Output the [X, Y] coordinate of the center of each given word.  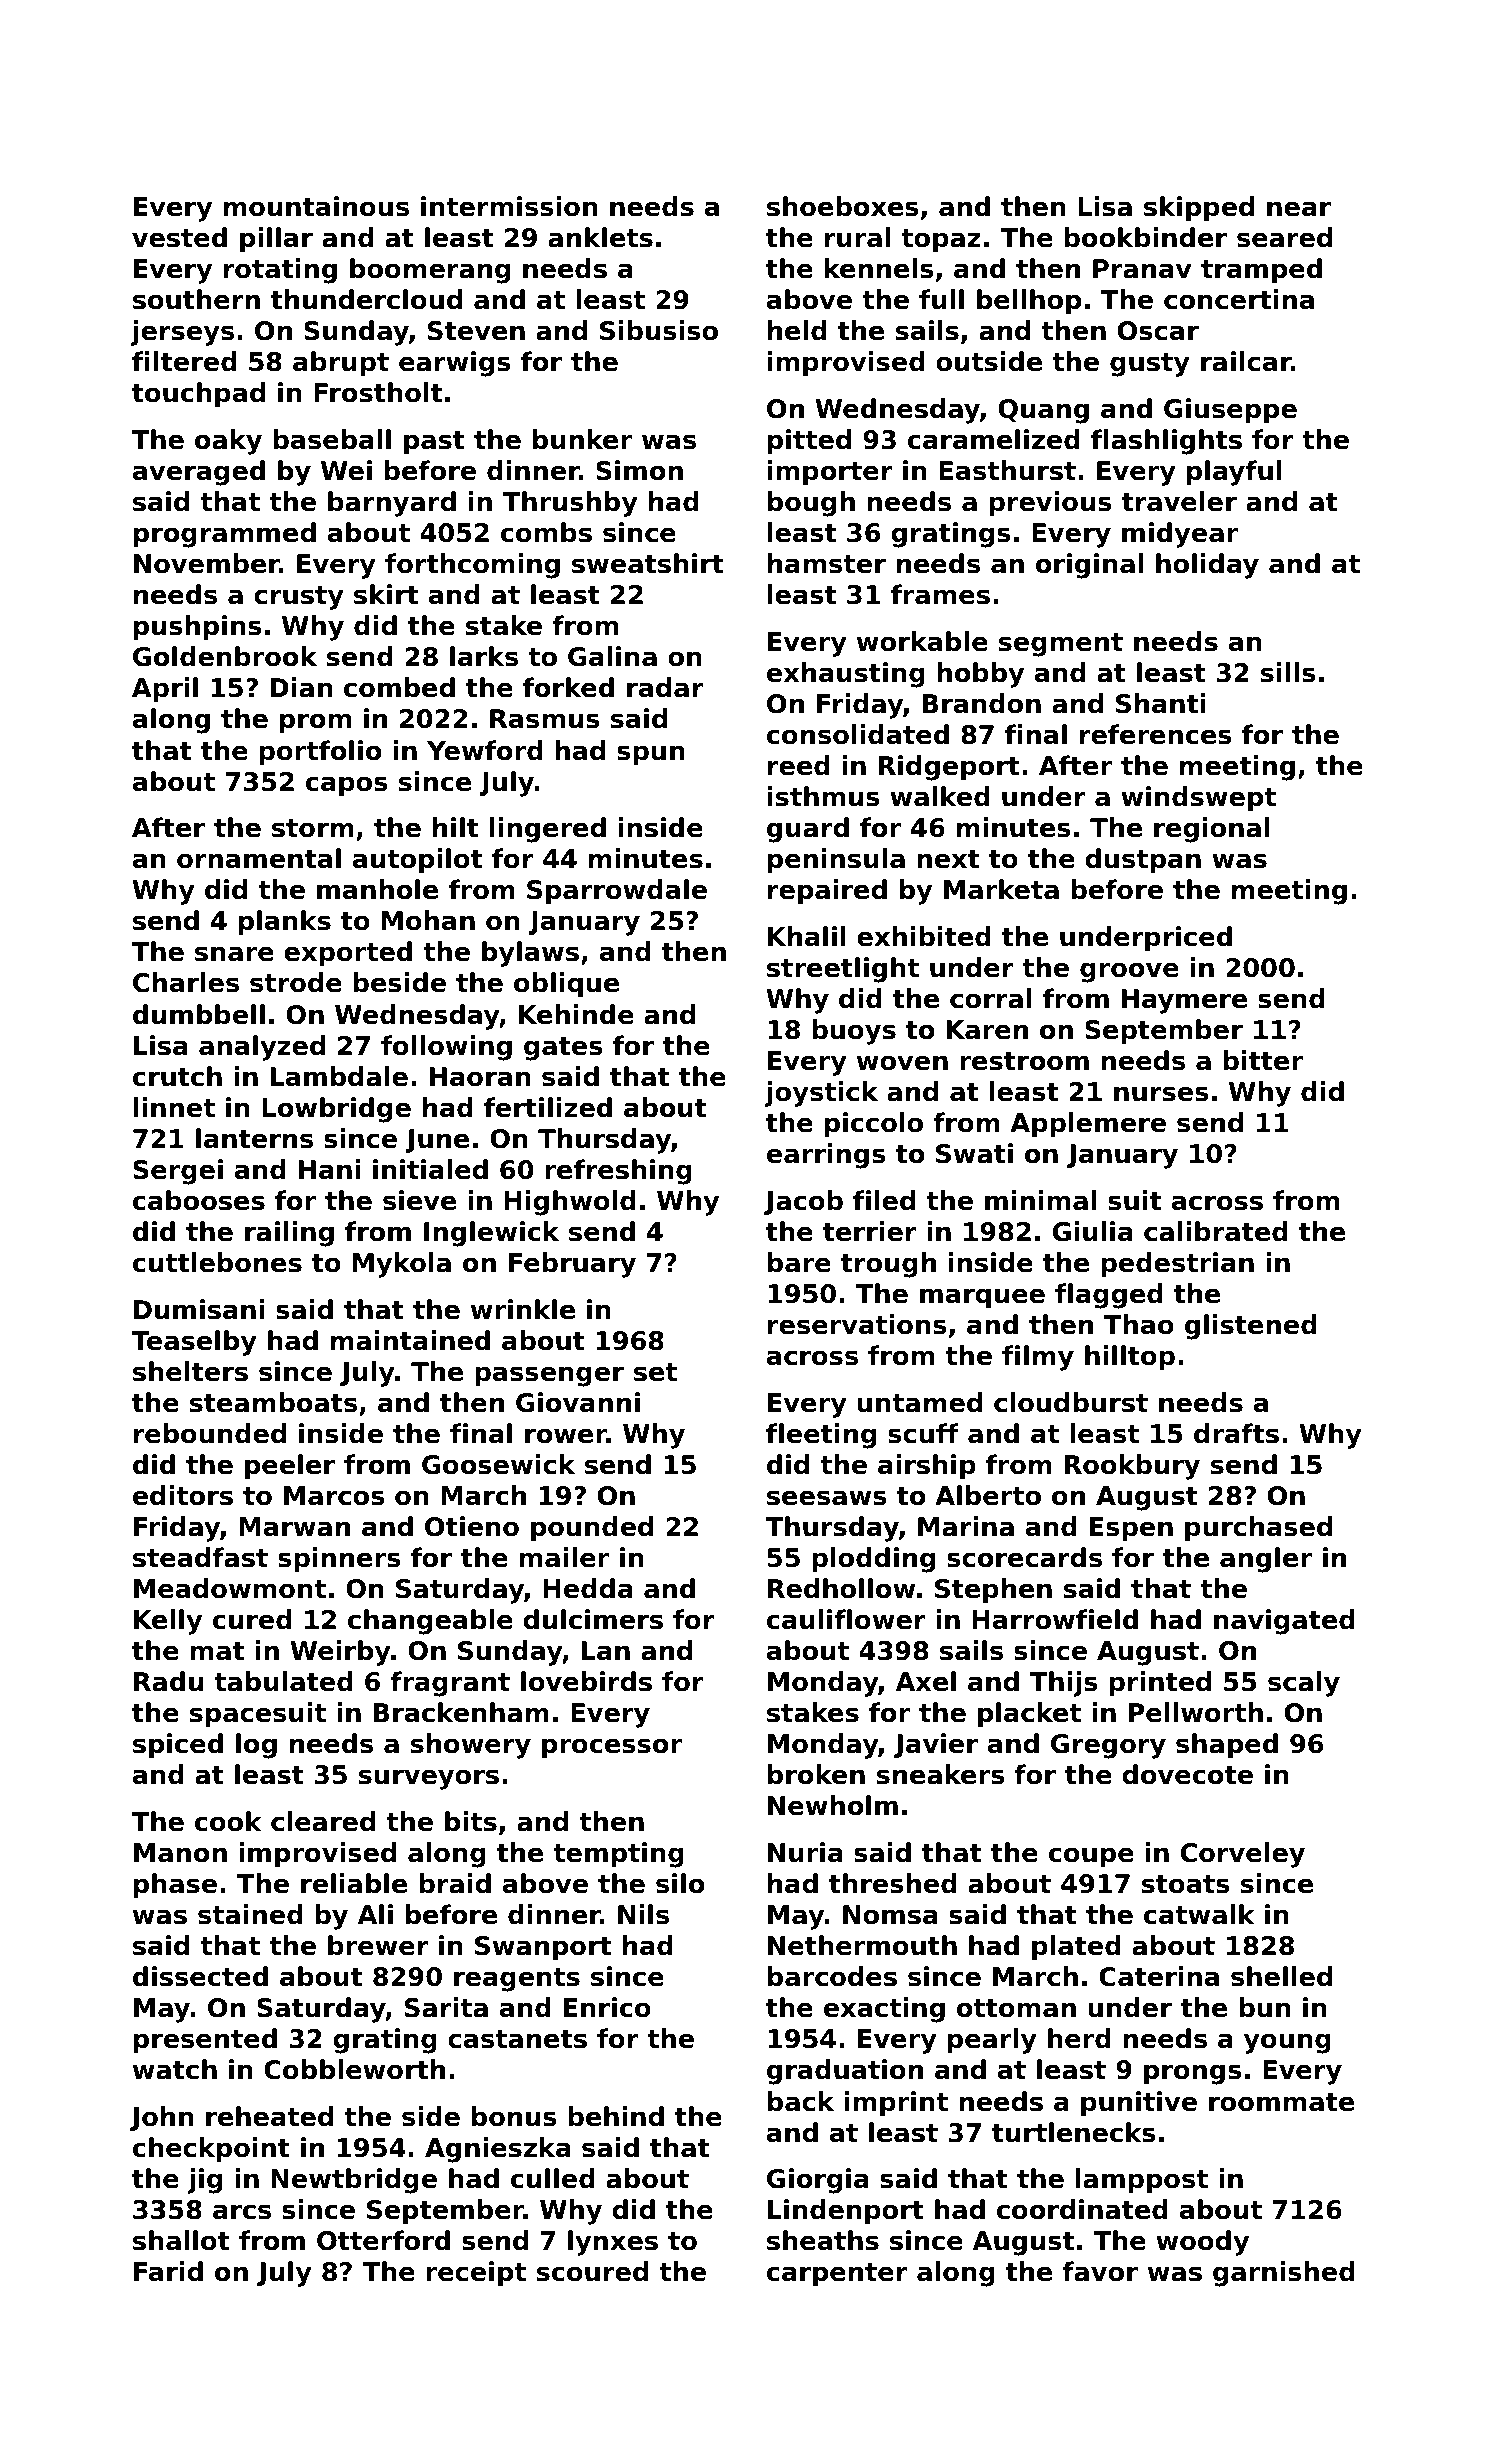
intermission [509, 206]
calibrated [1216, 1231]
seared [1284, 237]
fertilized [548, 1107]
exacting [884, 2010]
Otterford [383, 2240]
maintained [410, 1340]
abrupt [341, 364]
